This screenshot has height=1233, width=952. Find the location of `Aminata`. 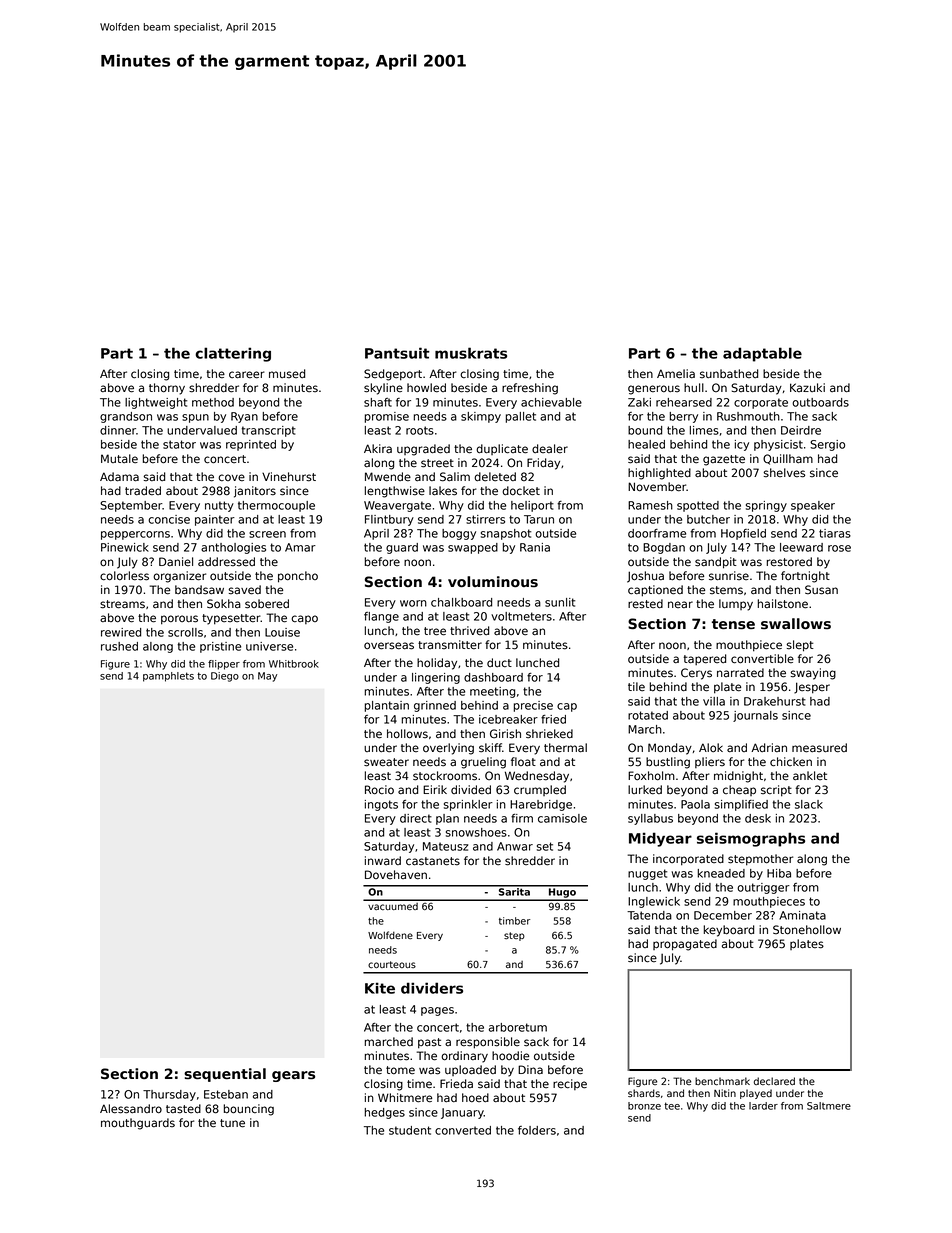

Aminata is located at coordinates (802, 915).
